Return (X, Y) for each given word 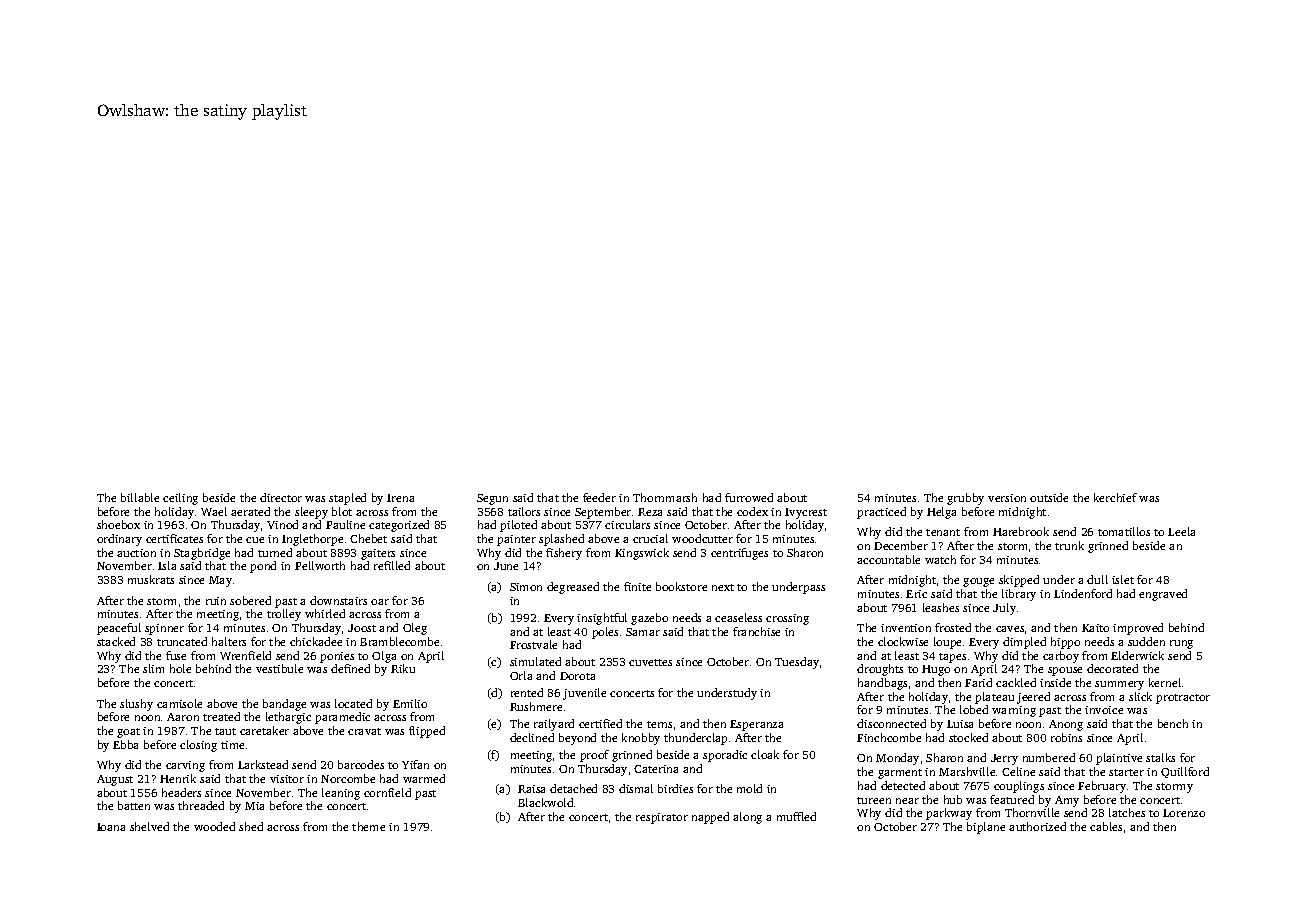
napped (710, 818)
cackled (1016, 682)
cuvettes (650, 662)
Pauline (345, 524)
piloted (518, 526)
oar (380, 602)
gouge (978, 582)
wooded (214, 826)
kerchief (1115, 497)
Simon (526, 587)
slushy (136, 705)
